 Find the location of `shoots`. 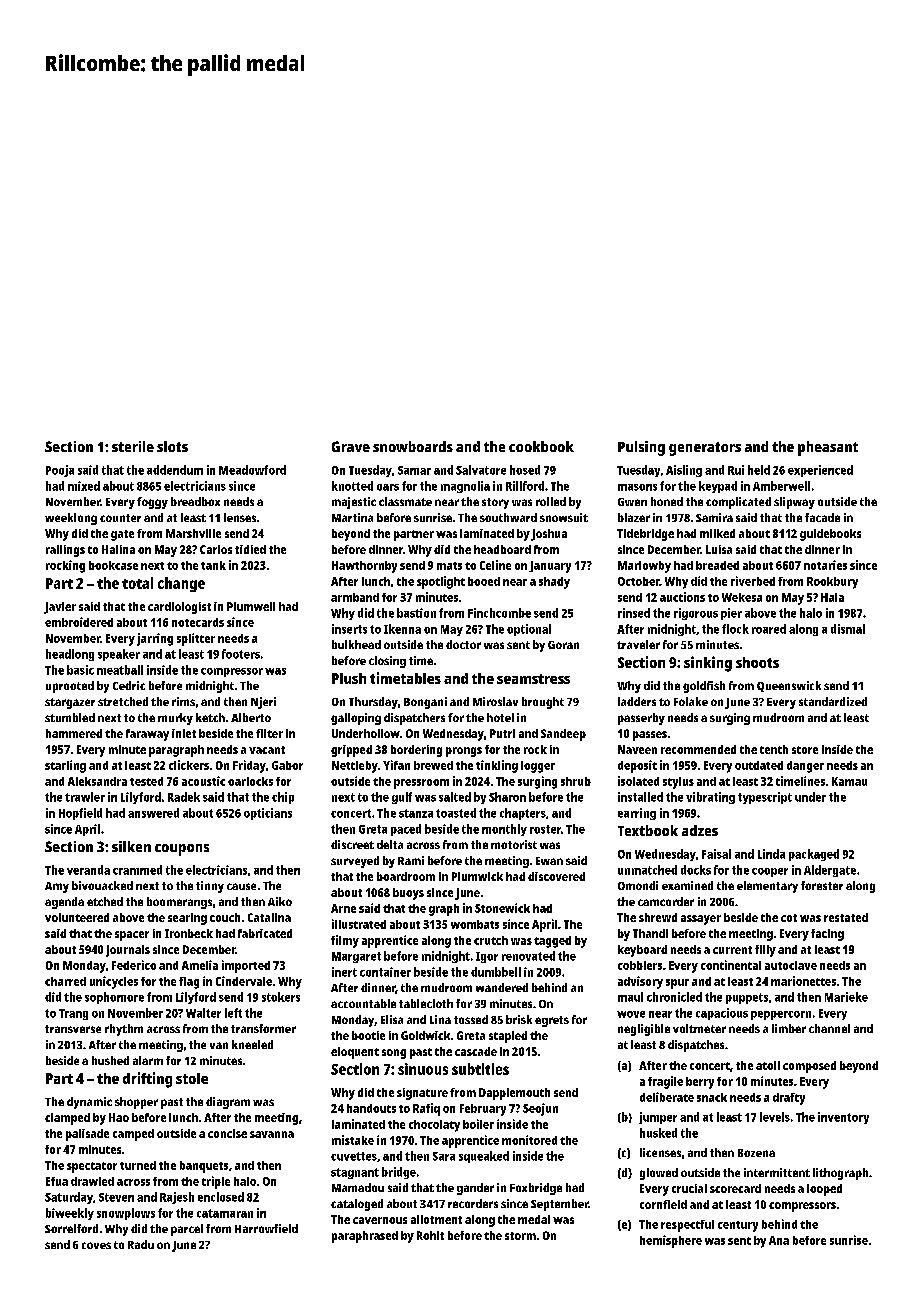

shoots is located at coordinates (757, 662).
